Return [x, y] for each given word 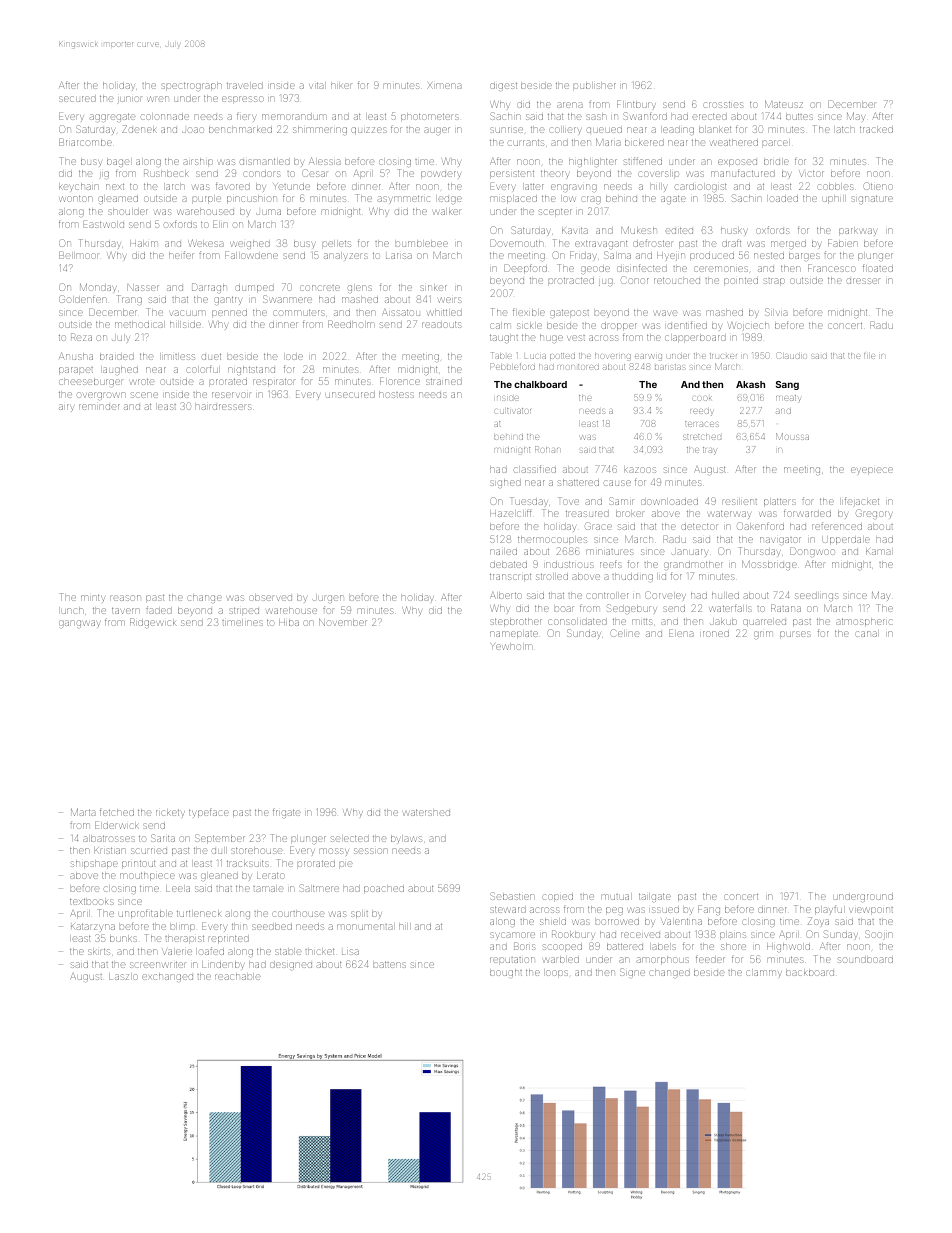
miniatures [610, 552]
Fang [709, 910]
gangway [80, 624]
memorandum [294, 117]
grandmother [693, 565]
